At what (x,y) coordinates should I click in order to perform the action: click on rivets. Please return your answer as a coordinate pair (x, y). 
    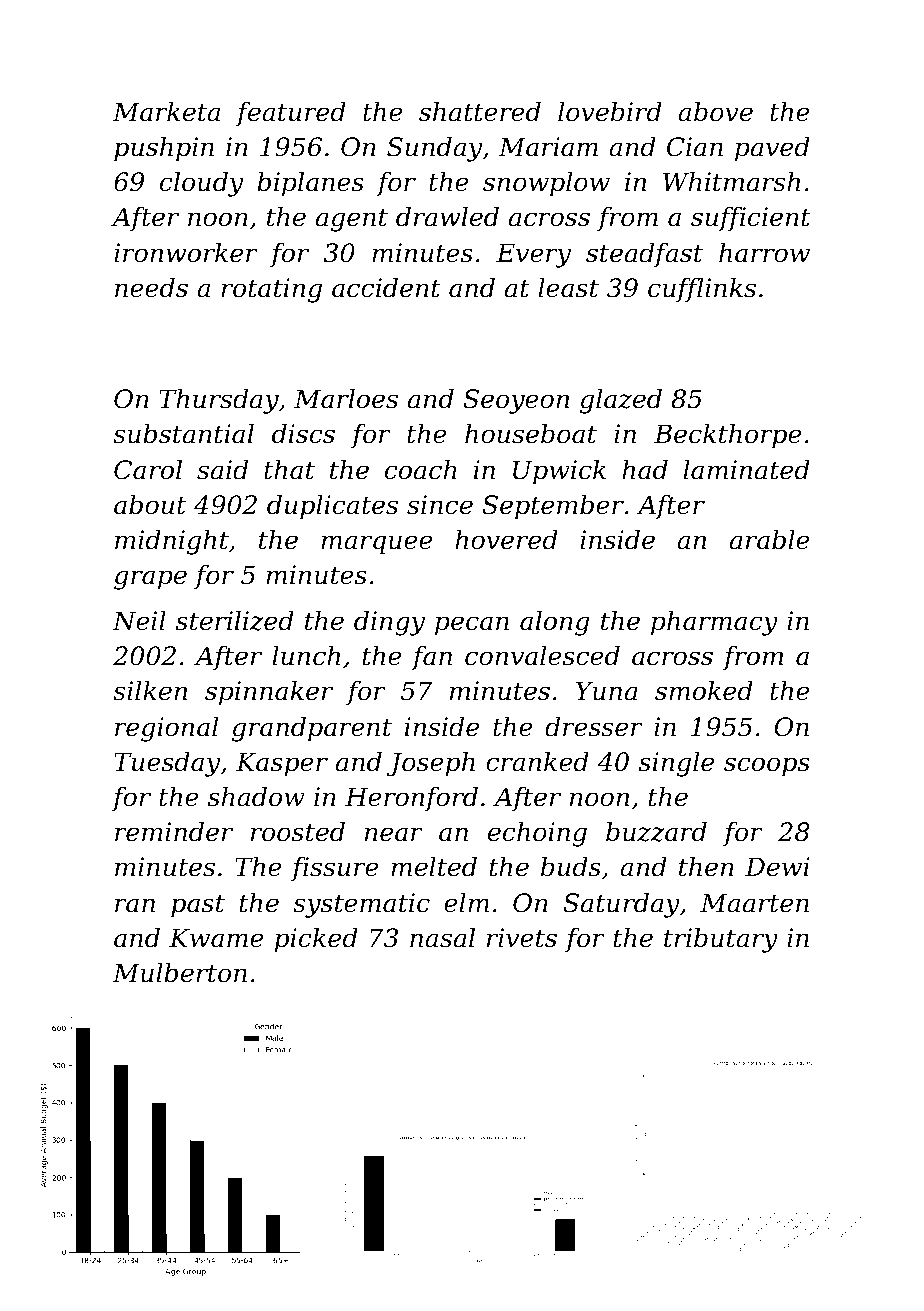
    Looking at the image, I should click on (522, 938).
